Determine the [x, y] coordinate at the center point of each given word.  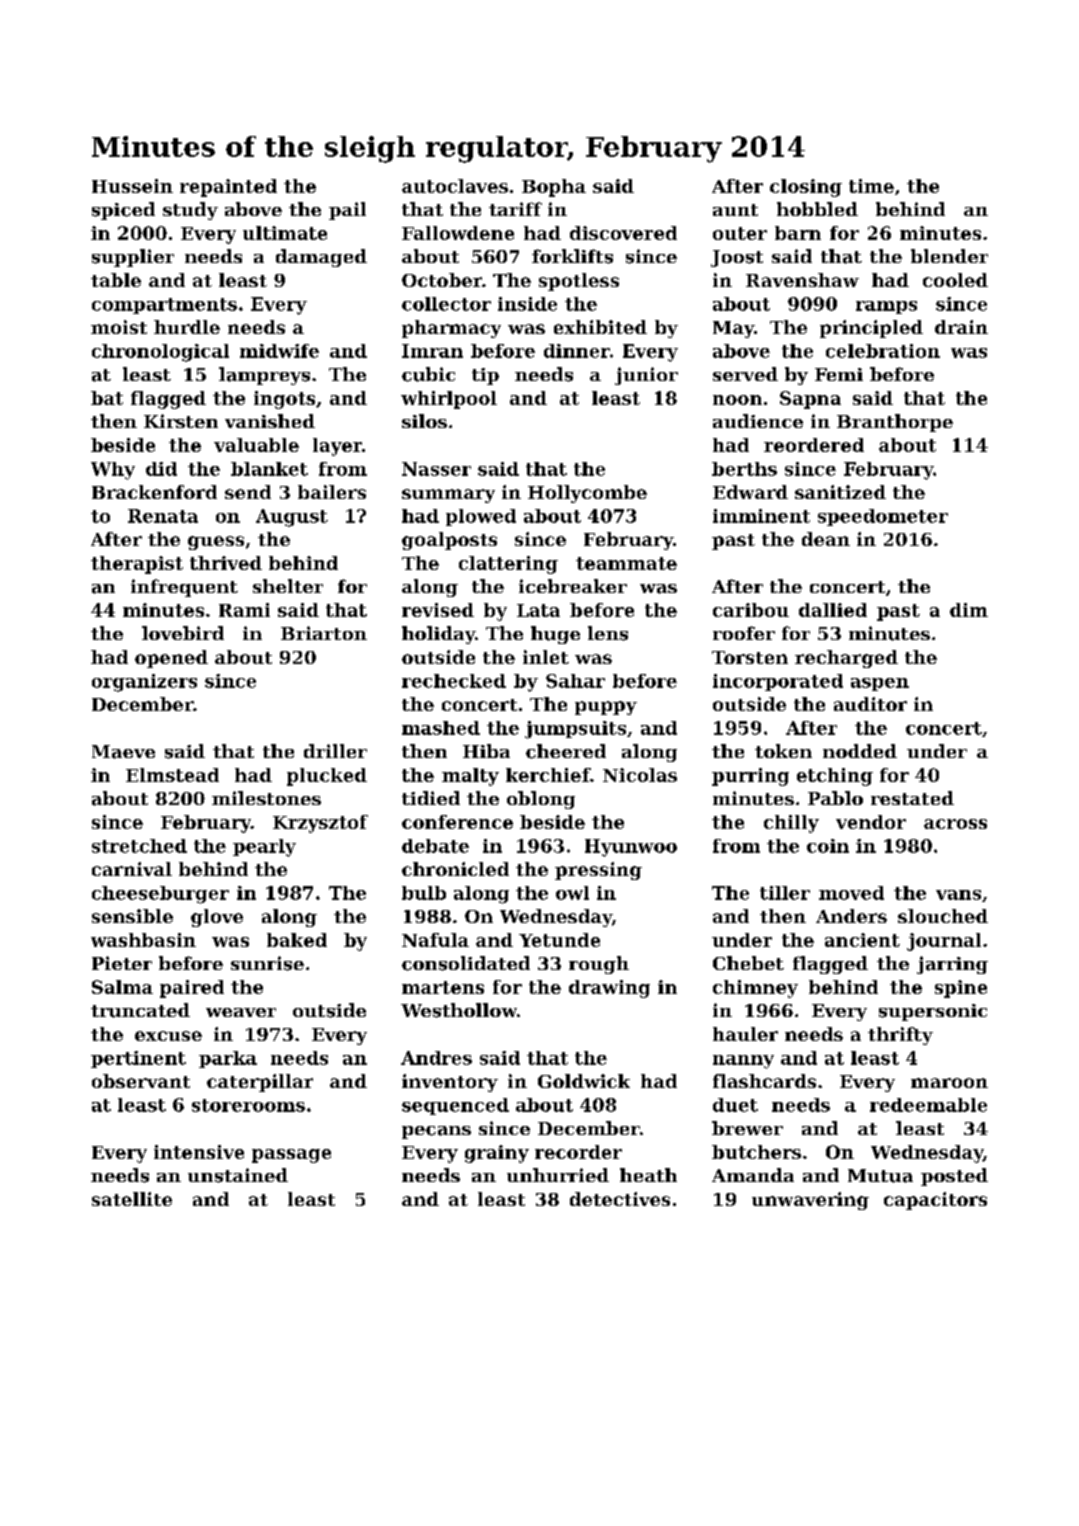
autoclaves [455, 186]
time [871, 186]
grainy [497, 1154]
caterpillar [260, 1083]
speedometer [883, 517]
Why [113, 471]
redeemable [928, 1105]
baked [297, 940]
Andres [436, 1058]
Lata [538, 610]
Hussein [132, 186]
